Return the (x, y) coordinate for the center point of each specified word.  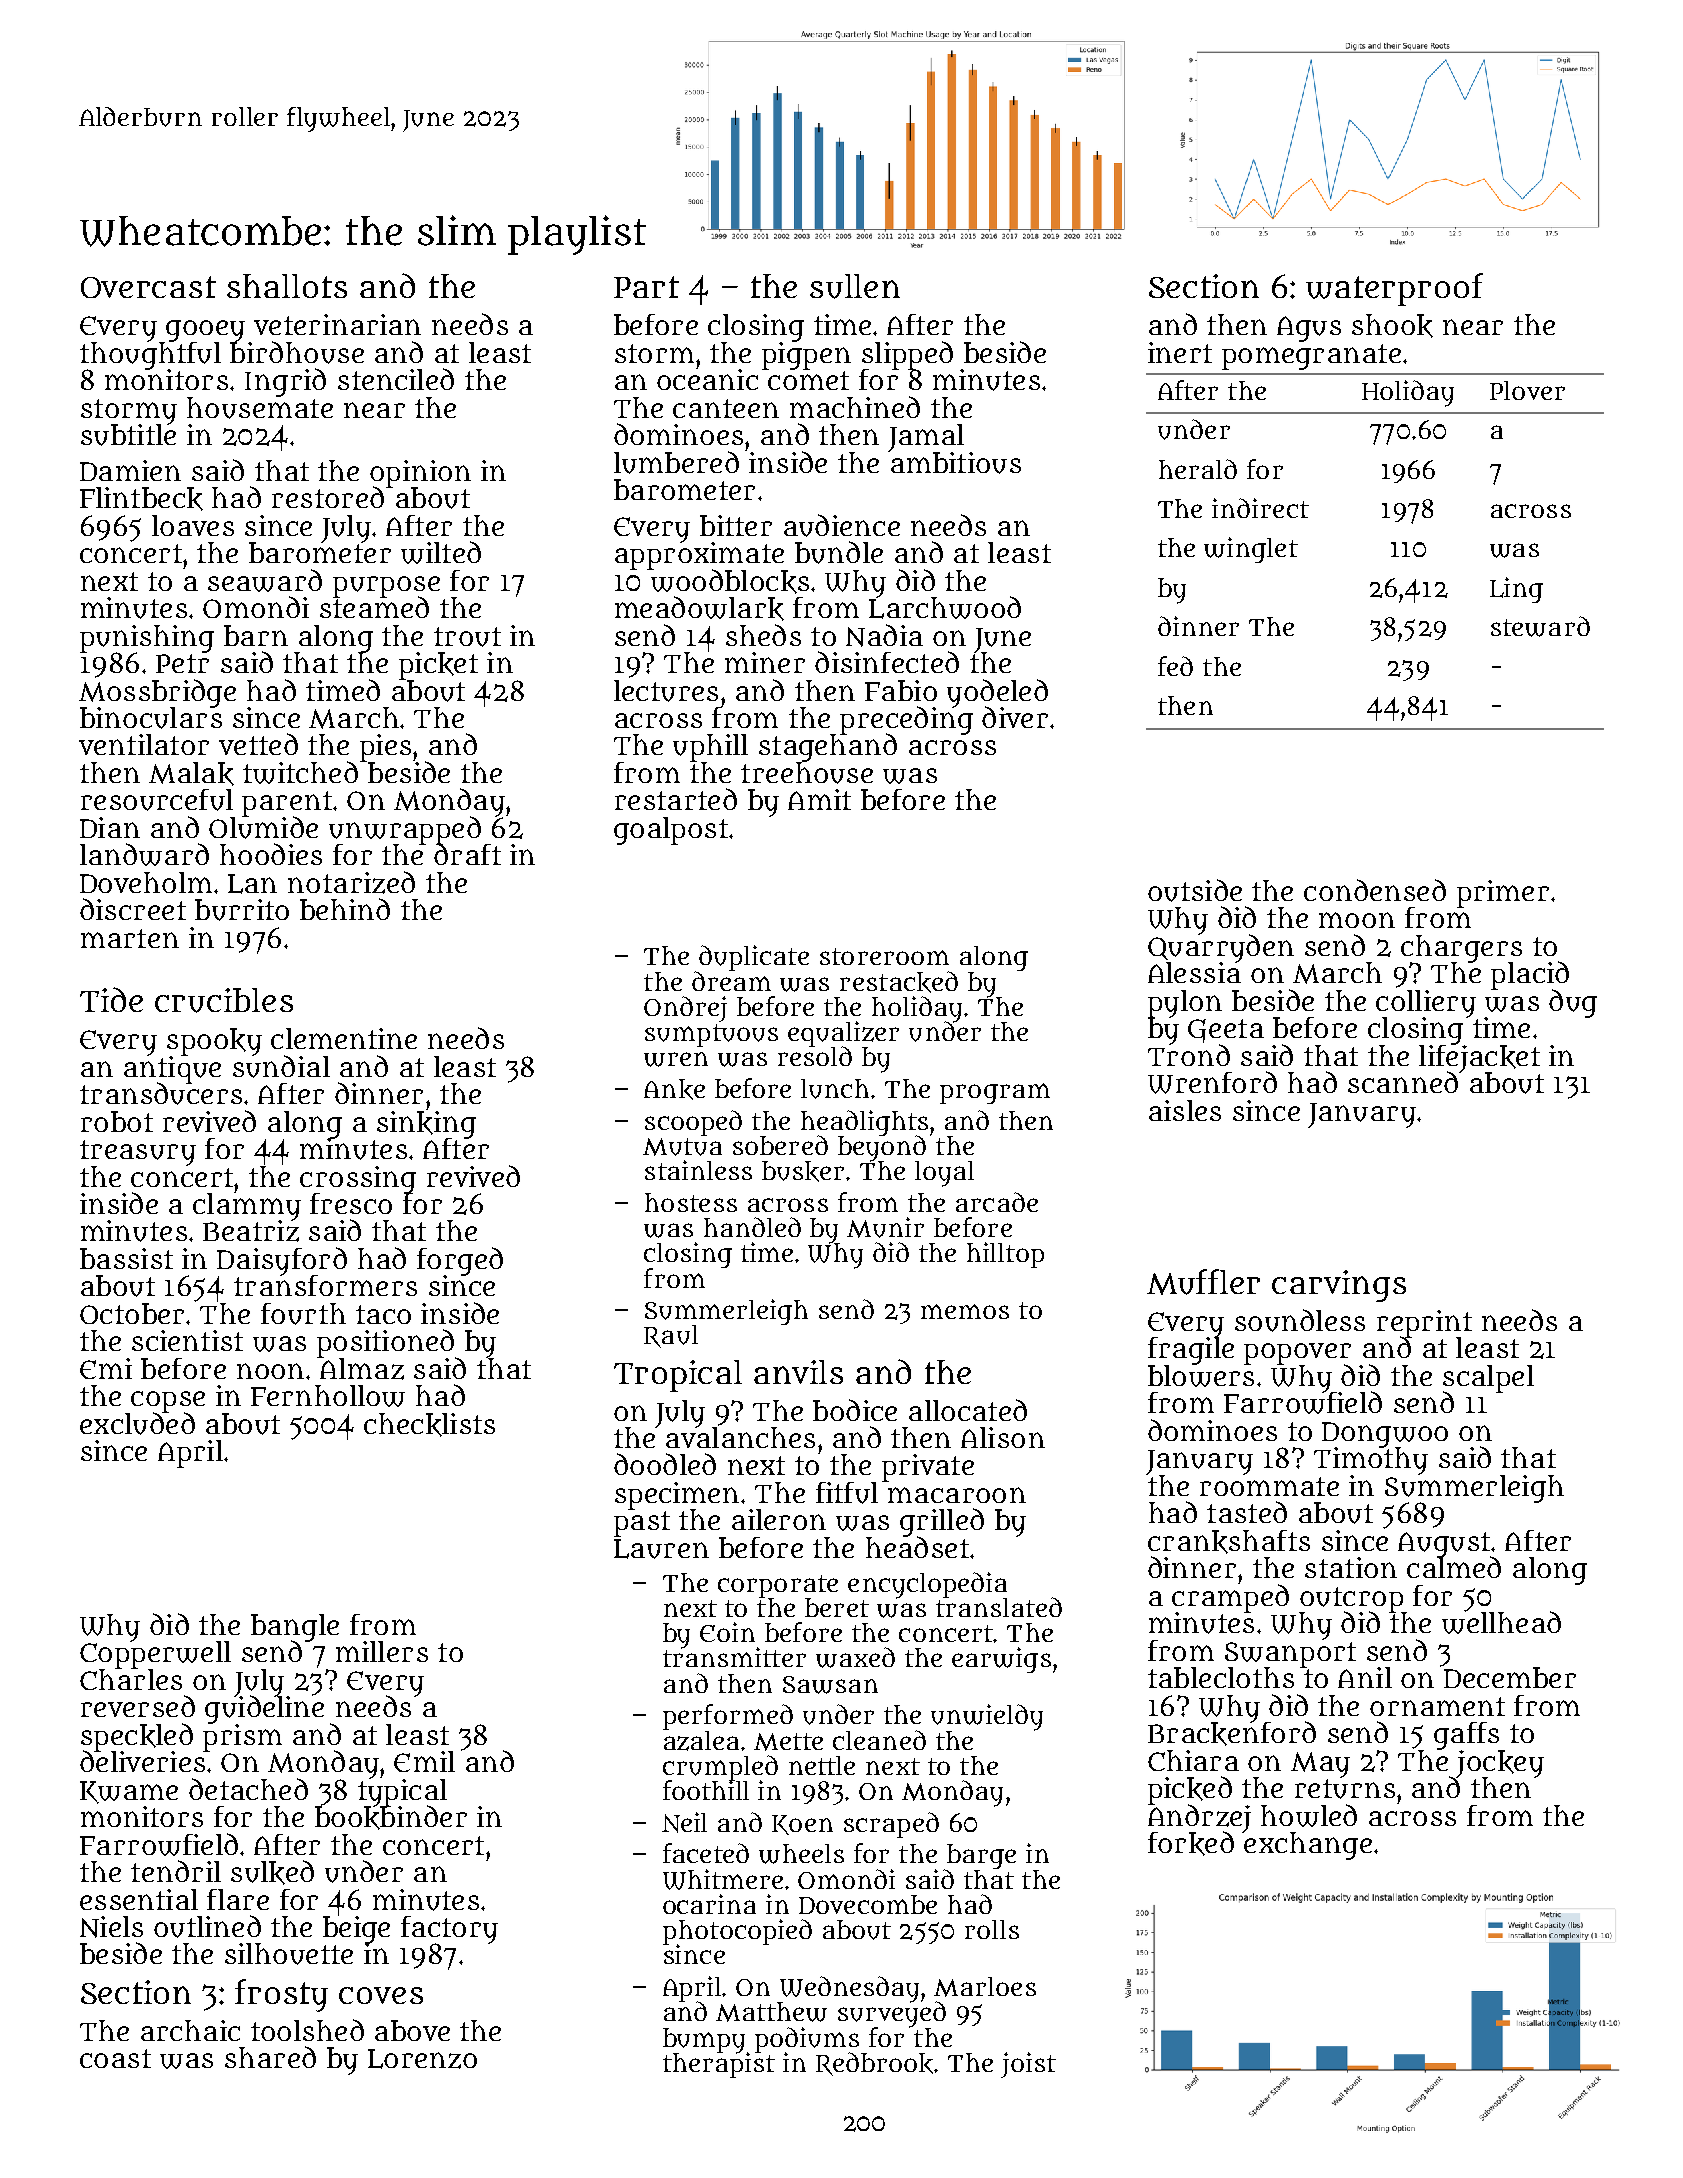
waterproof (1394, 289)
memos (965, 1311)
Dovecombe (868, 1904)
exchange (1307, 1846)
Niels (111, 1927)
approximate (699, 555)
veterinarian (337, 324)
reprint (1424, 1323)
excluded (137, 1424)
